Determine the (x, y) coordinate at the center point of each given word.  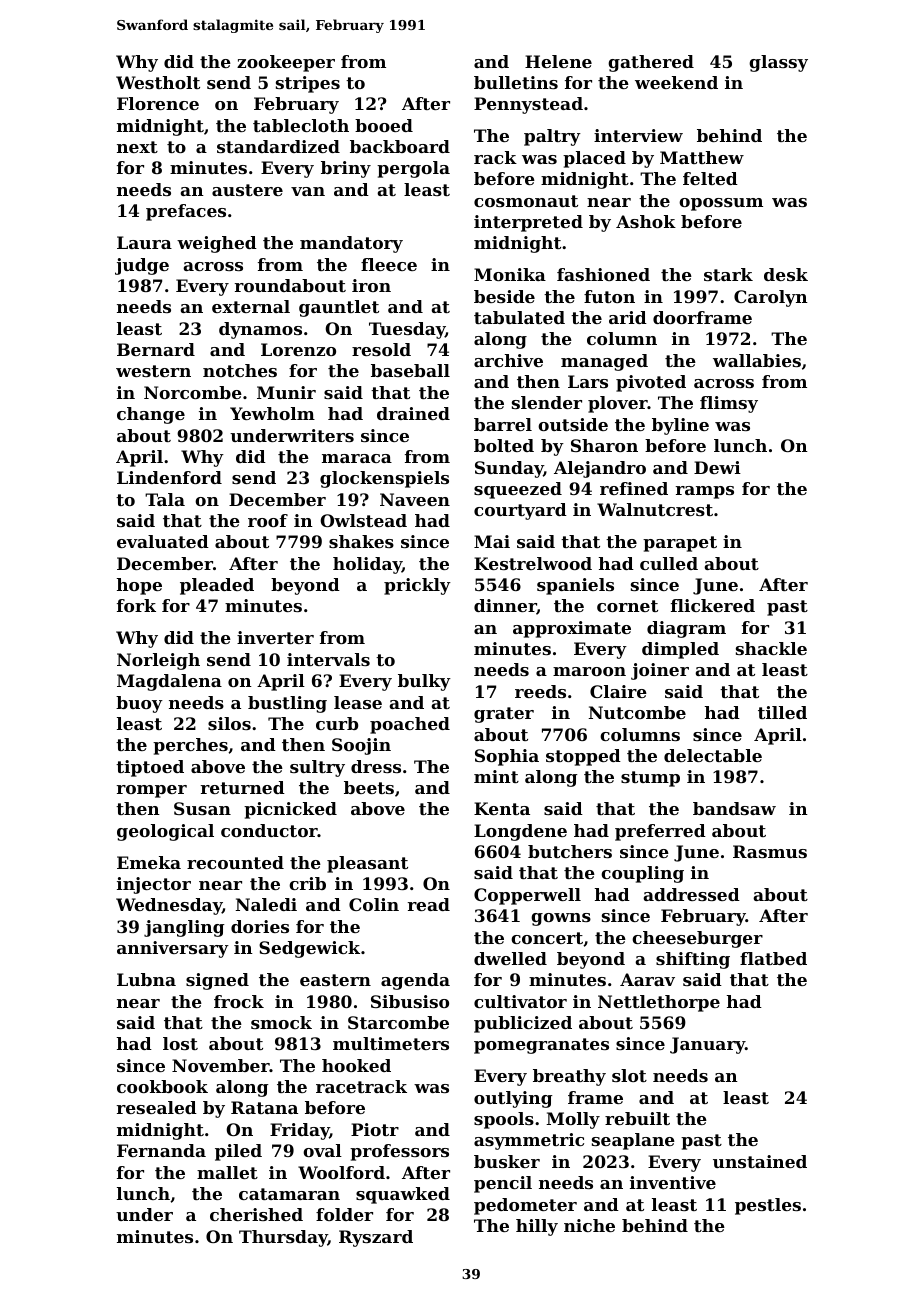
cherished (256, 1214)
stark (728, 274)
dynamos (260, 330)
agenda (415, 981)
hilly (537, 1227)
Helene (558, 61)
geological (165, 832)
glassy (778, 63)
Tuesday (407, 330)
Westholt (158, 82)
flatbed (773, 958)
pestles (768, 1206)
